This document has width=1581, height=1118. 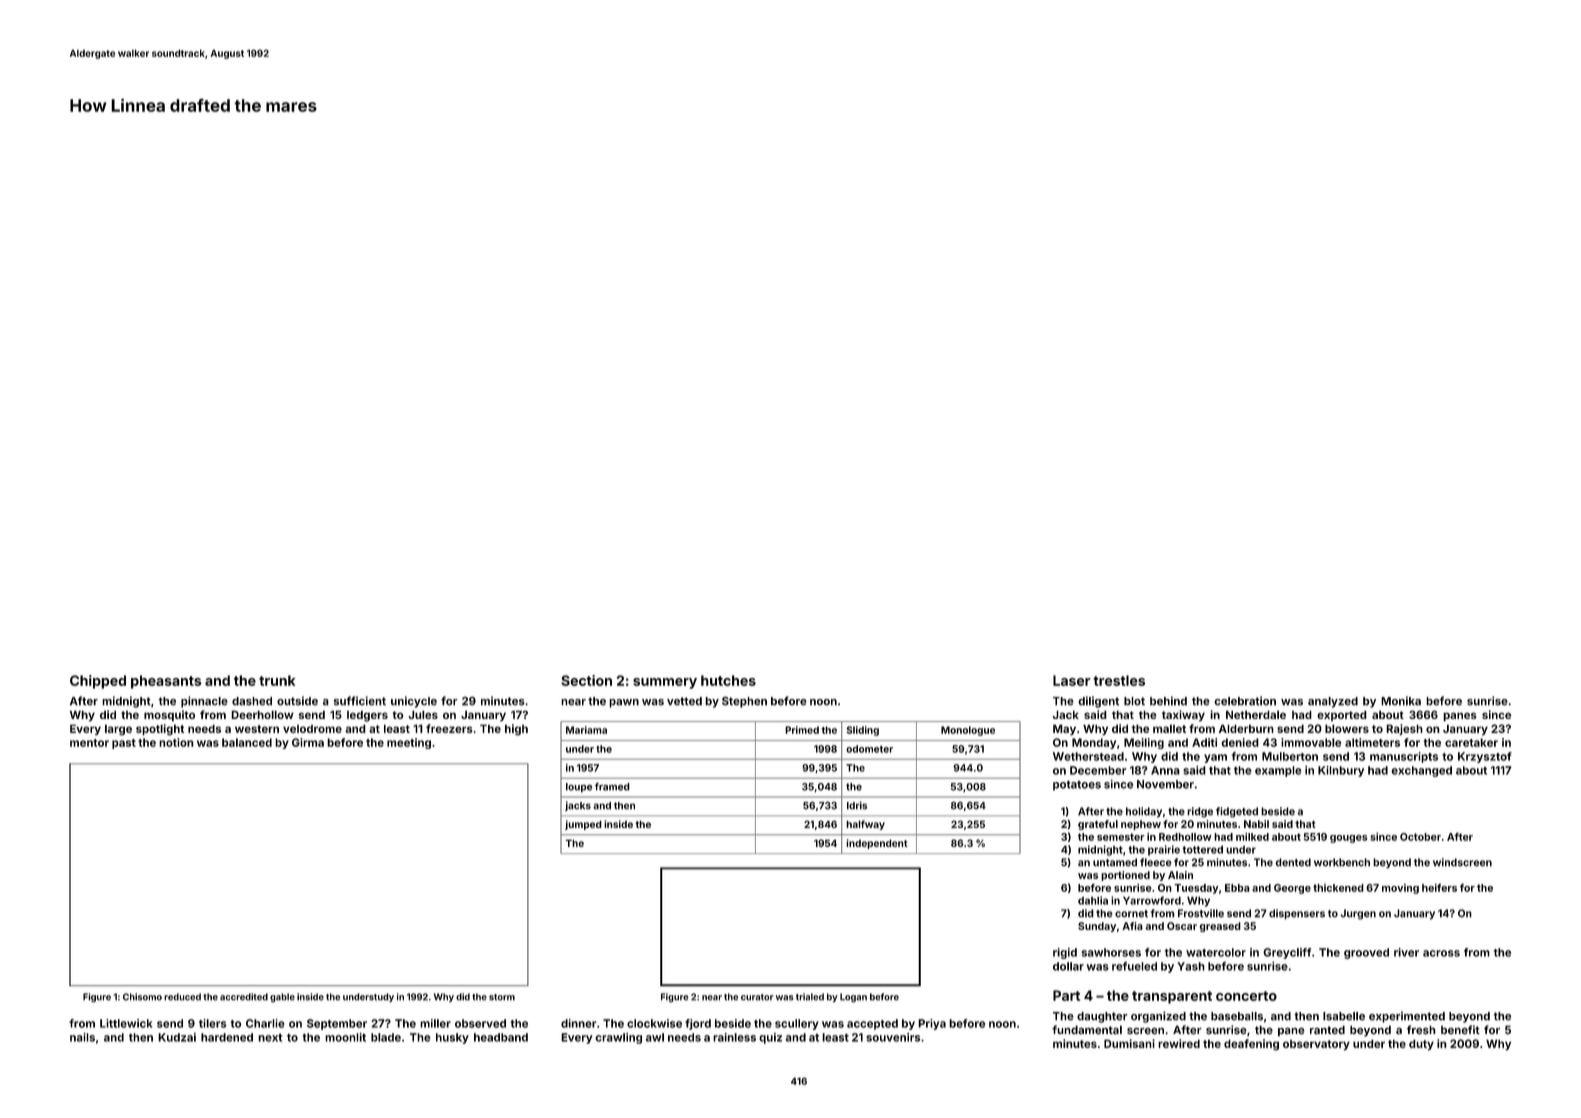 What do you see at coordinates (797, 1024) in the document?
I see `scullery` at bounding box center [797, 1024].
